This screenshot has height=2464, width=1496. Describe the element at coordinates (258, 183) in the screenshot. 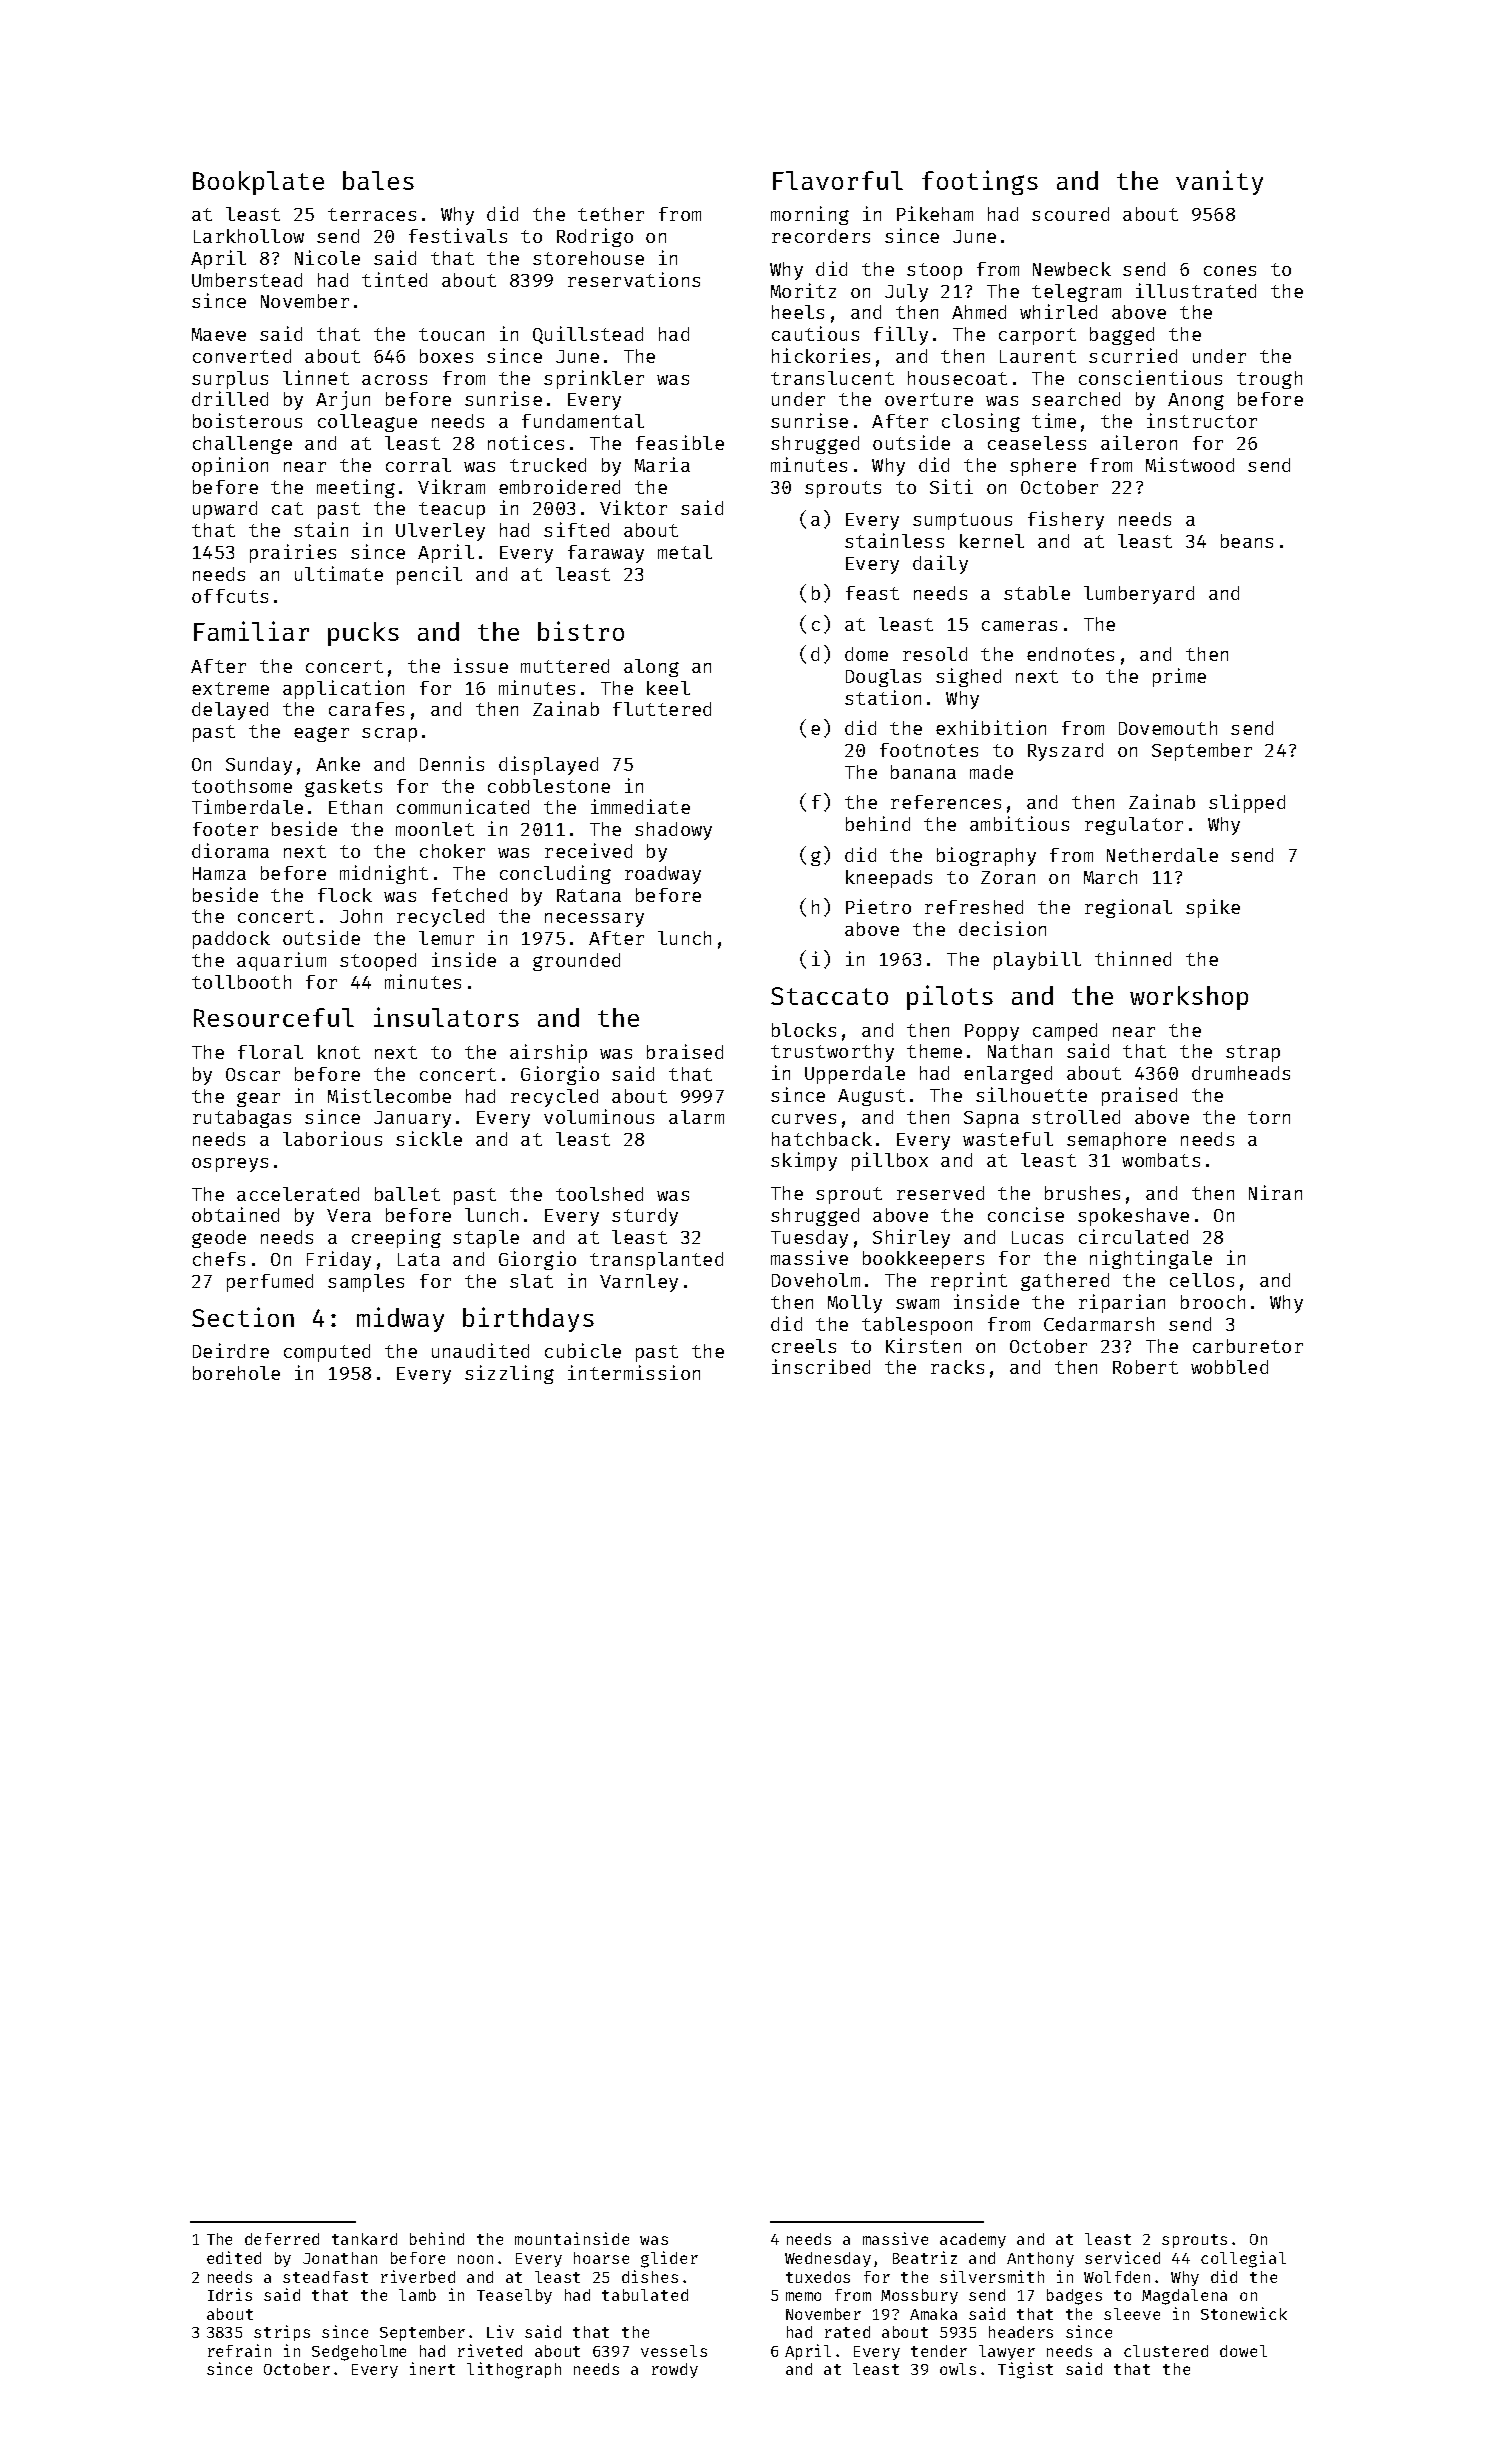

I see `Bookplate` at that location.
